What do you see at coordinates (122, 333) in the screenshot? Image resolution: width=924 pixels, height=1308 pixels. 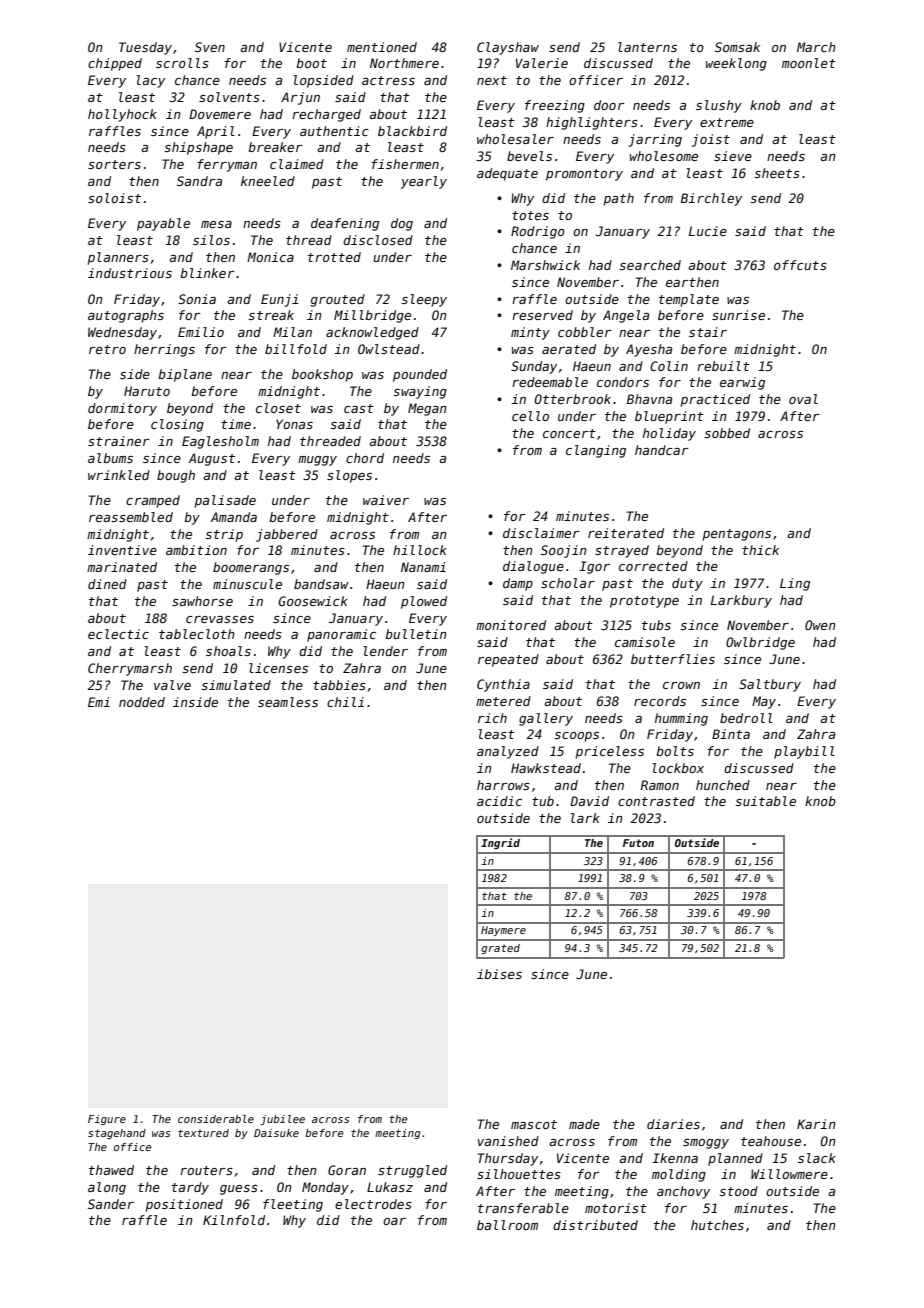 I see `Wednesday` at bounding box center [122, 333].
